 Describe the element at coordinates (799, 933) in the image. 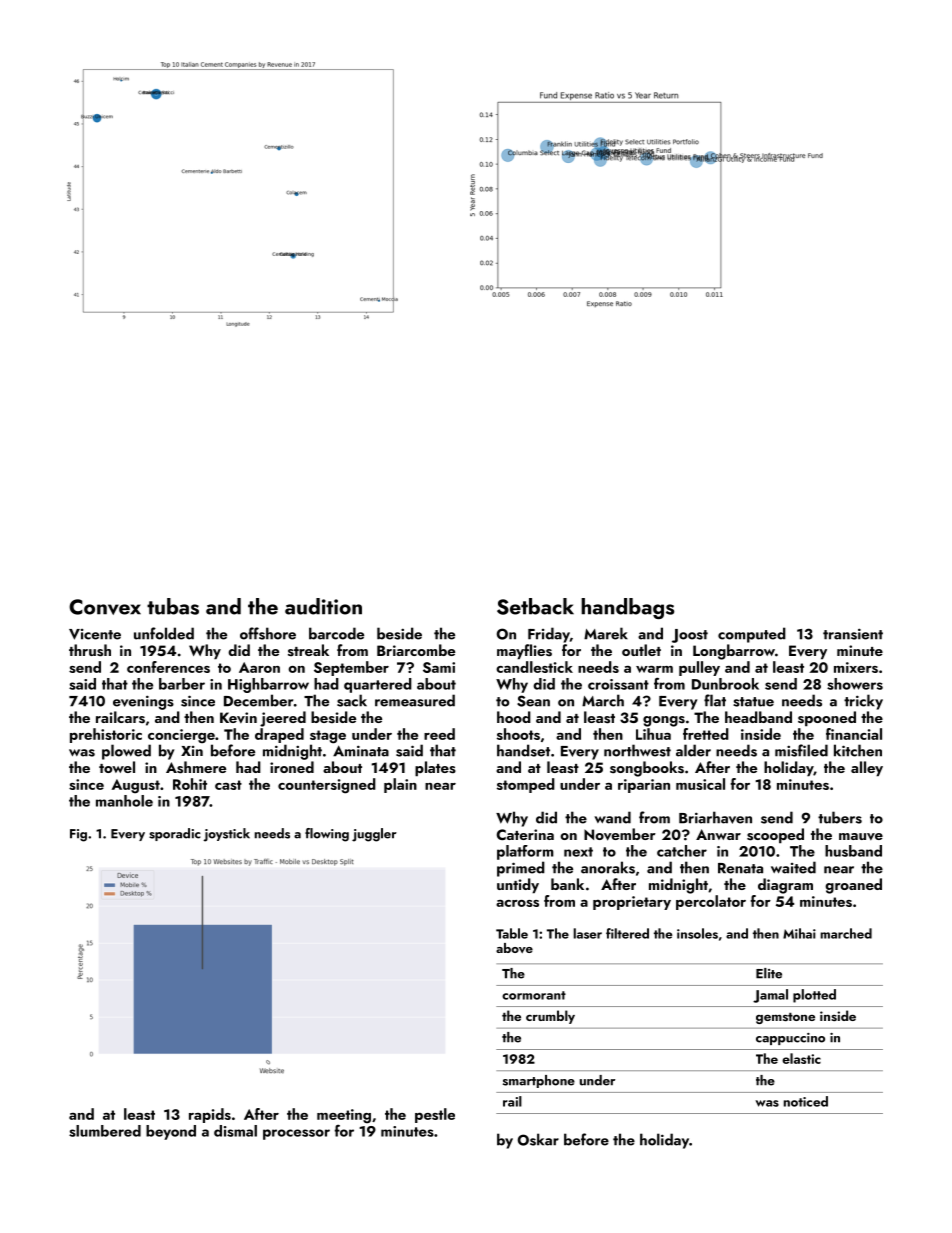

I see `Mihai` at that location.
